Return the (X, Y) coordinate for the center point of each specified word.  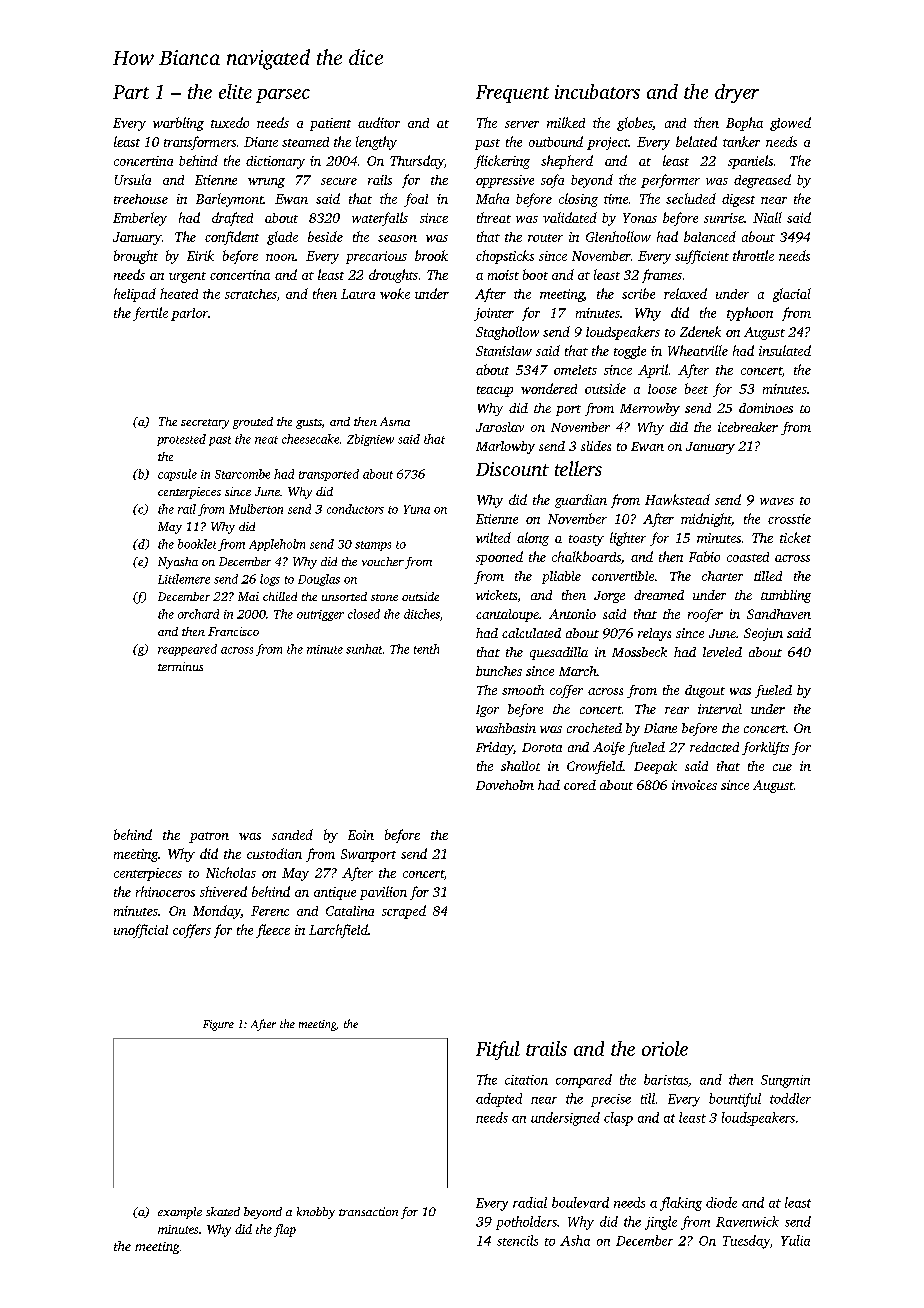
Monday (217, 912)
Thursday (417, 162)
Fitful (498, 1050)
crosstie (789, 519)
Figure (218, 1025)
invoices (694, 785)
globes (634, 124)
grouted (253, 423)
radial (530, 1202)
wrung (266, 183)
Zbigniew (370, 440)
